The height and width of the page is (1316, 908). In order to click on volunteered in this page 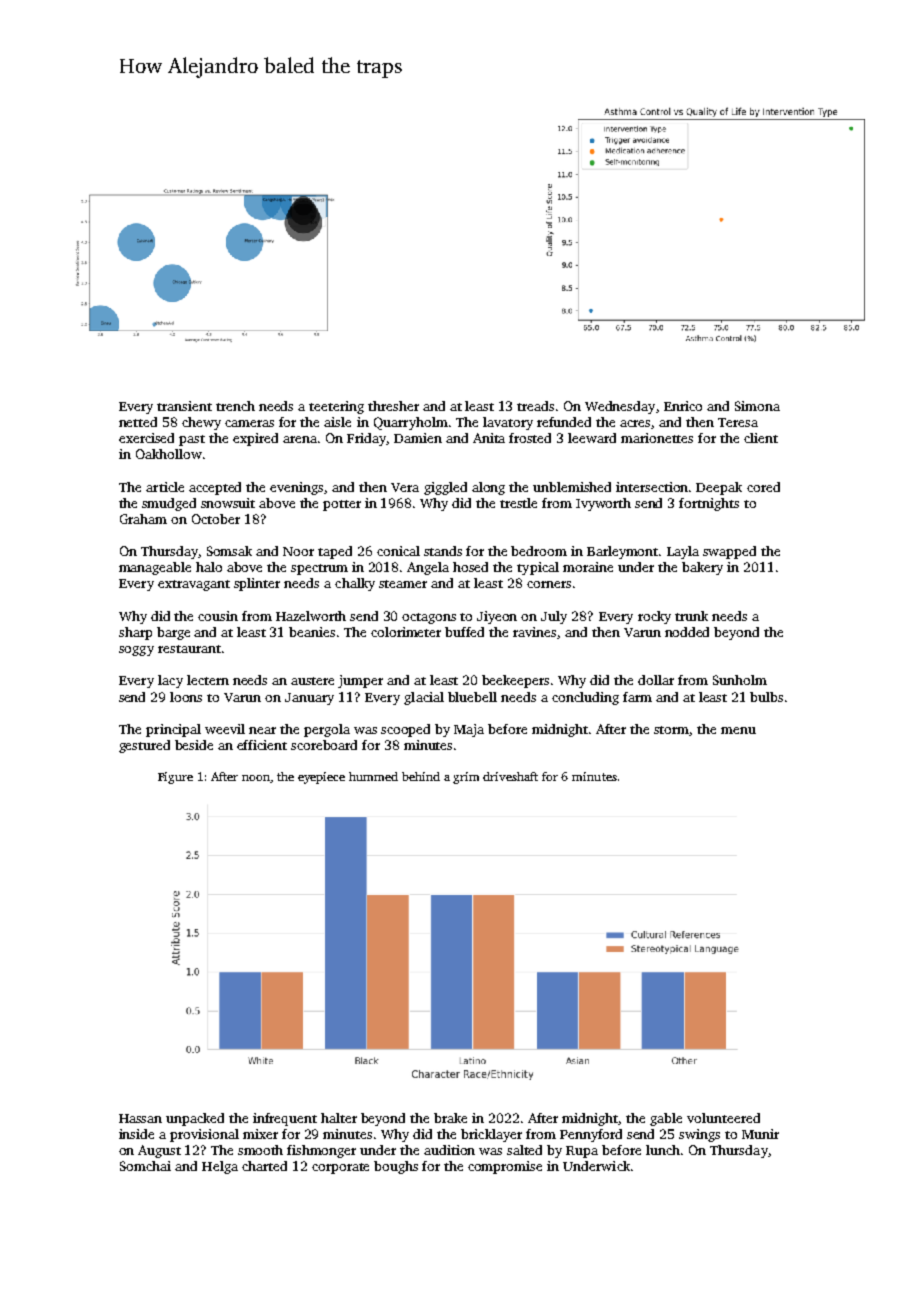, I will do `click(723, 1118)`.
